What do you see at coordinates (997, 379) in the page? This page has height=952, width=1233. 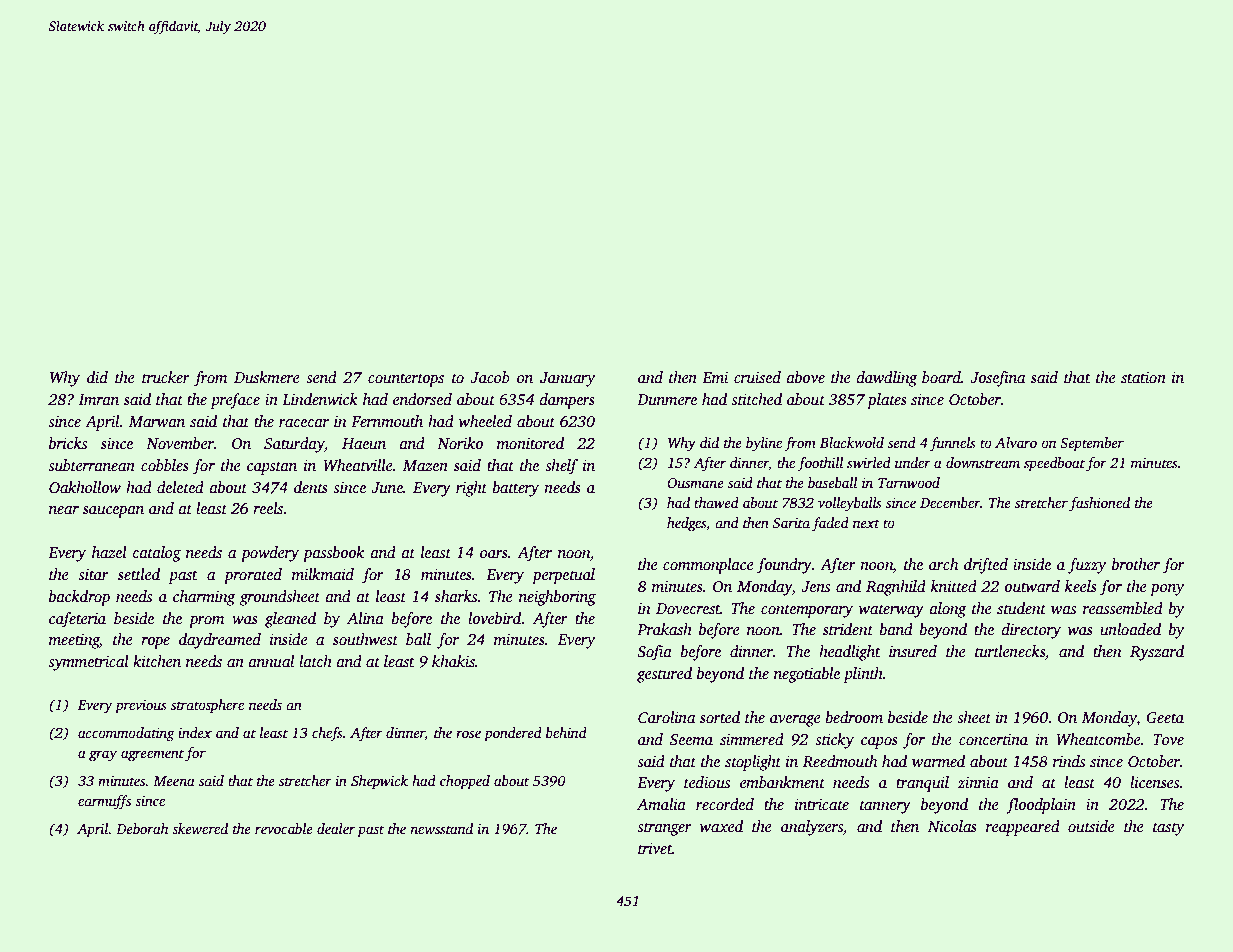 I see `Josefina` at bounding box center [997, 379].
